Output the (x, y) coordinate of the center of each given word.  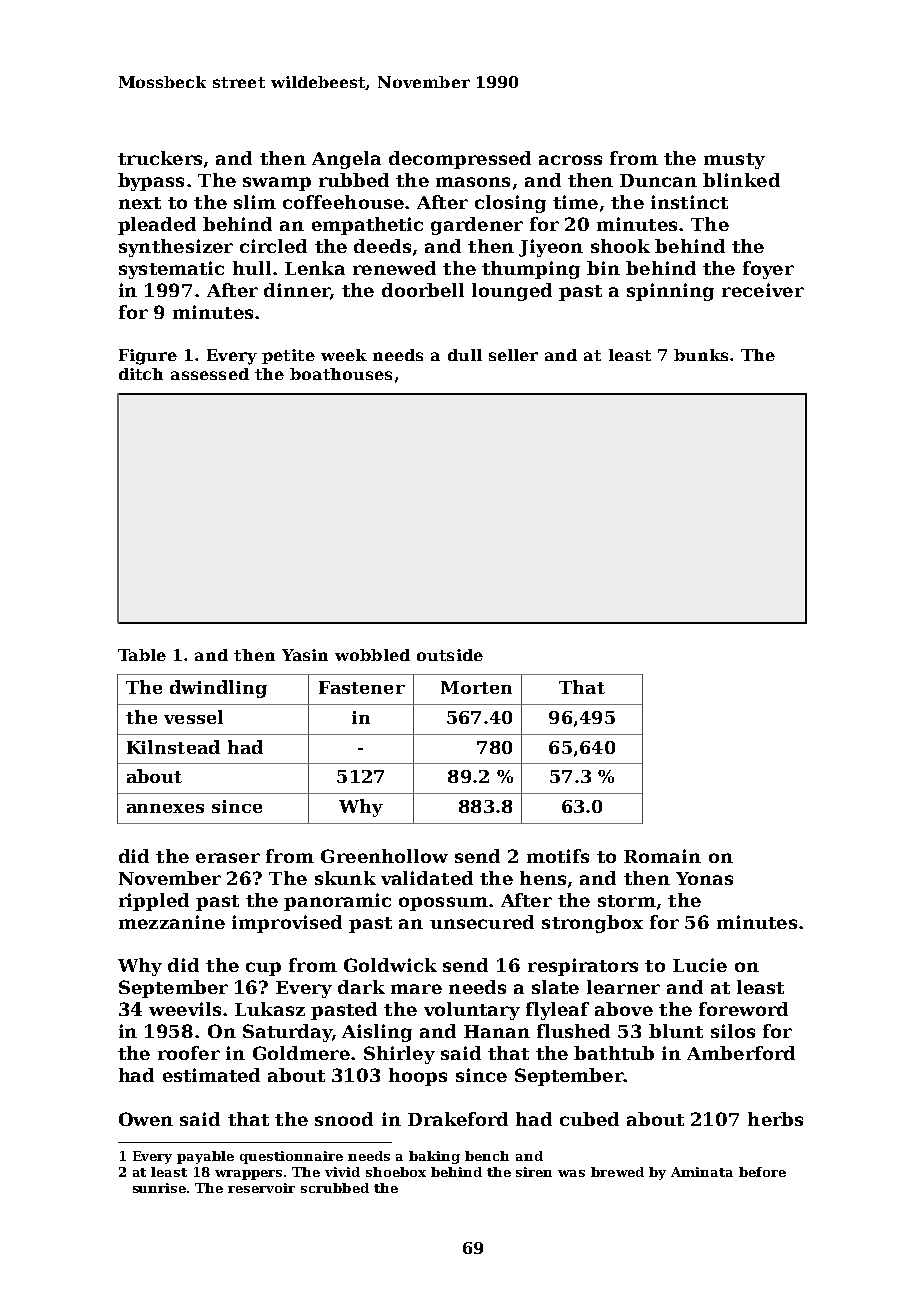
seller (513, 355)
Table (142, 655)
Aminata (702, 1172)
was (571, 1173)
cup (263, 969)
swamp (277, 184)
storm (627, 901)
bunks (701, 355)
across (570, 160)
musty (734, 161)
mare (416, 989)
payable (205, 1157)
